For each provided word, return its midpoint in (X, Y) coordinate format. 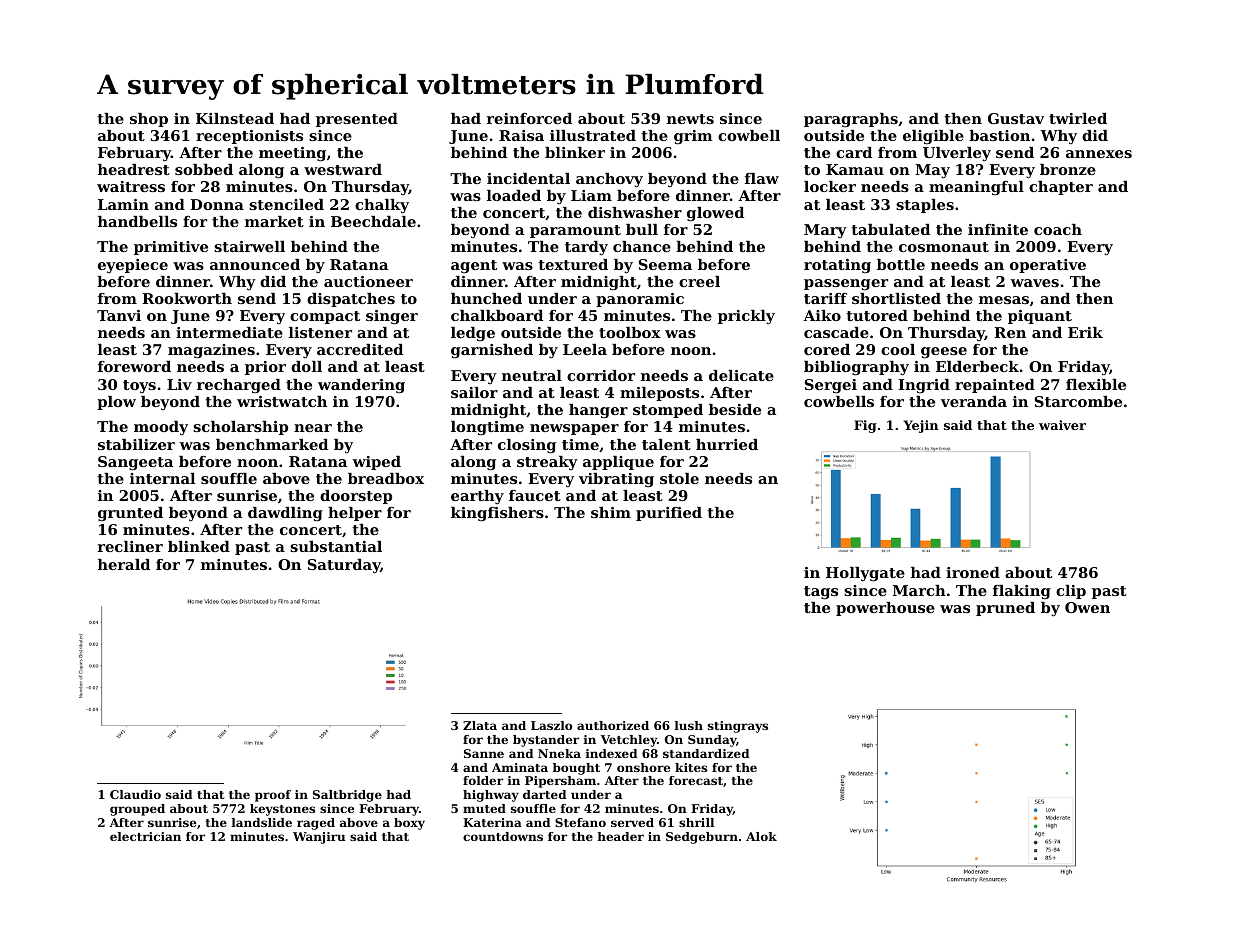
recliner (130, 546)
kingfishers (497, 514)
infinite (998, 229)
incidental (528, 178)
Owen (1087, 607)
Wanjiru (319, 838)
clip (1071, 592)
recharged (239, 386)
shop (149, 120)
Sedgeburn (702, 838)
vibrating (616, 480)
